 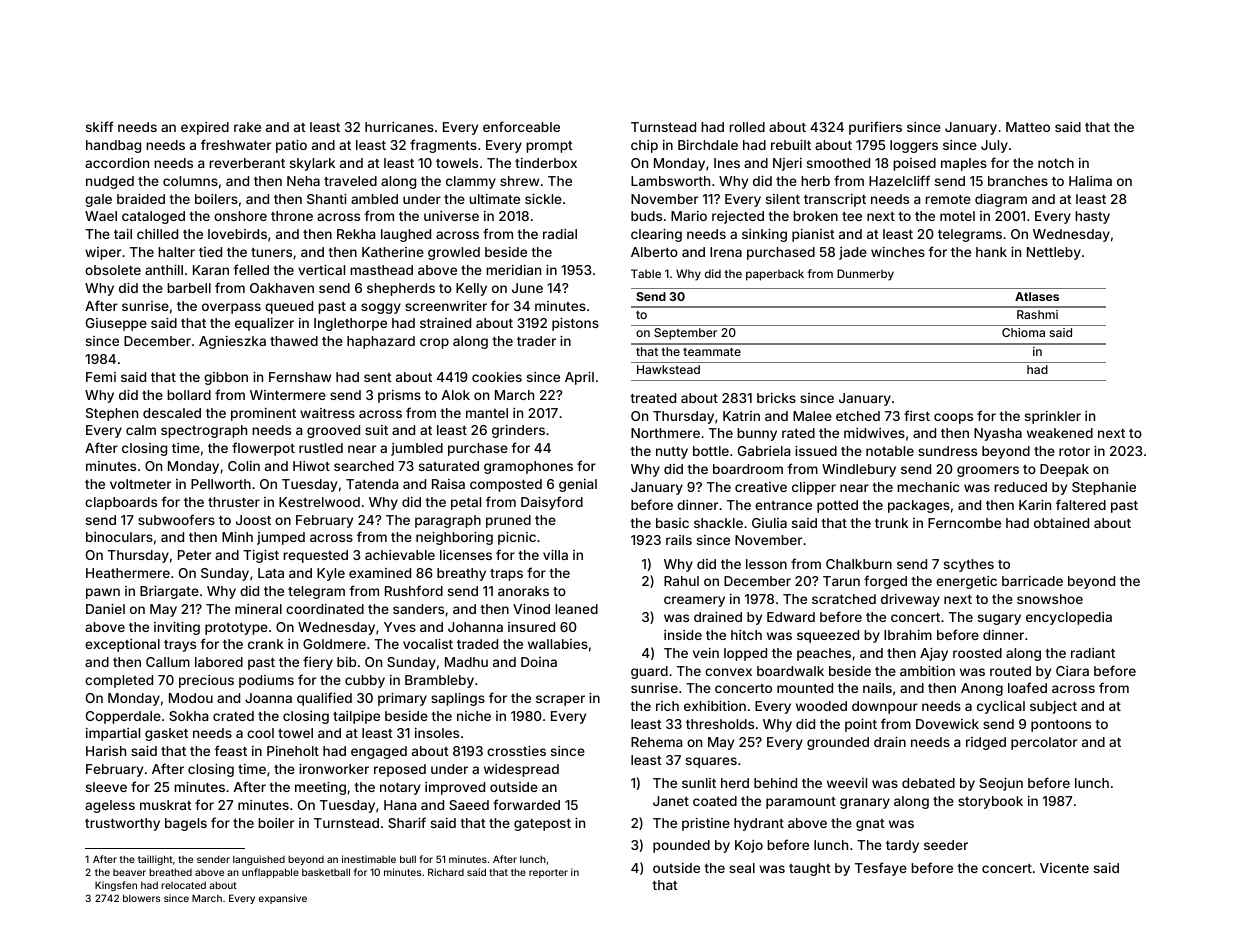 I want to click on expansive, so click(x=282, y=899).
